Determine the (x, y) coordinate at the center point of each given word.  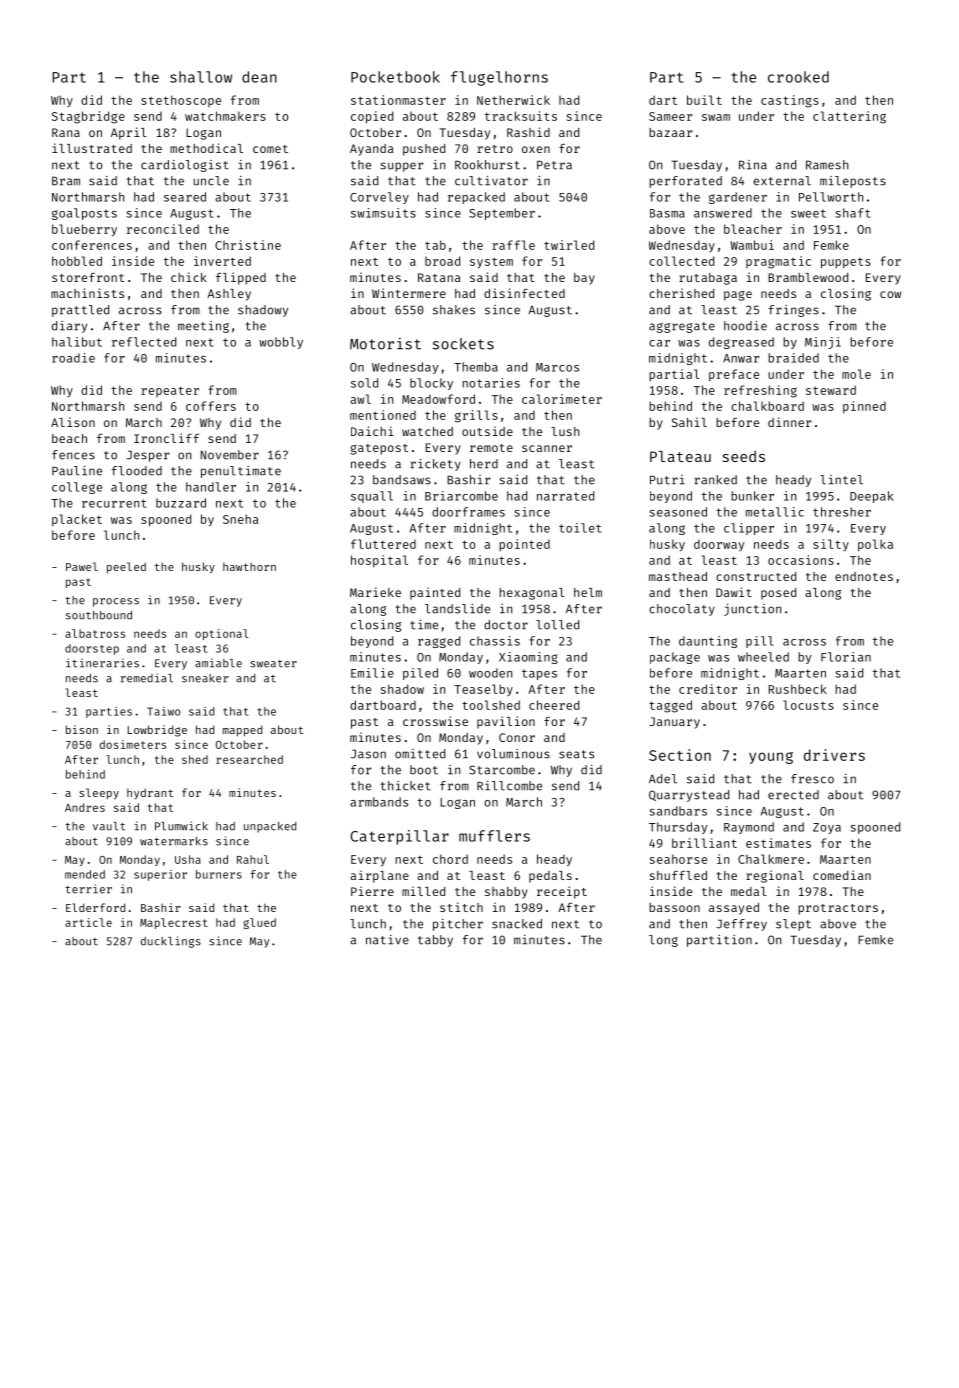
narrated (565, 496)
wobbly (281, 343)
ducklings (171, 942)
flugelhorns (499, 78)
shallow (201, 77)
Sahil (689, 422)
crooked (798, 77)
